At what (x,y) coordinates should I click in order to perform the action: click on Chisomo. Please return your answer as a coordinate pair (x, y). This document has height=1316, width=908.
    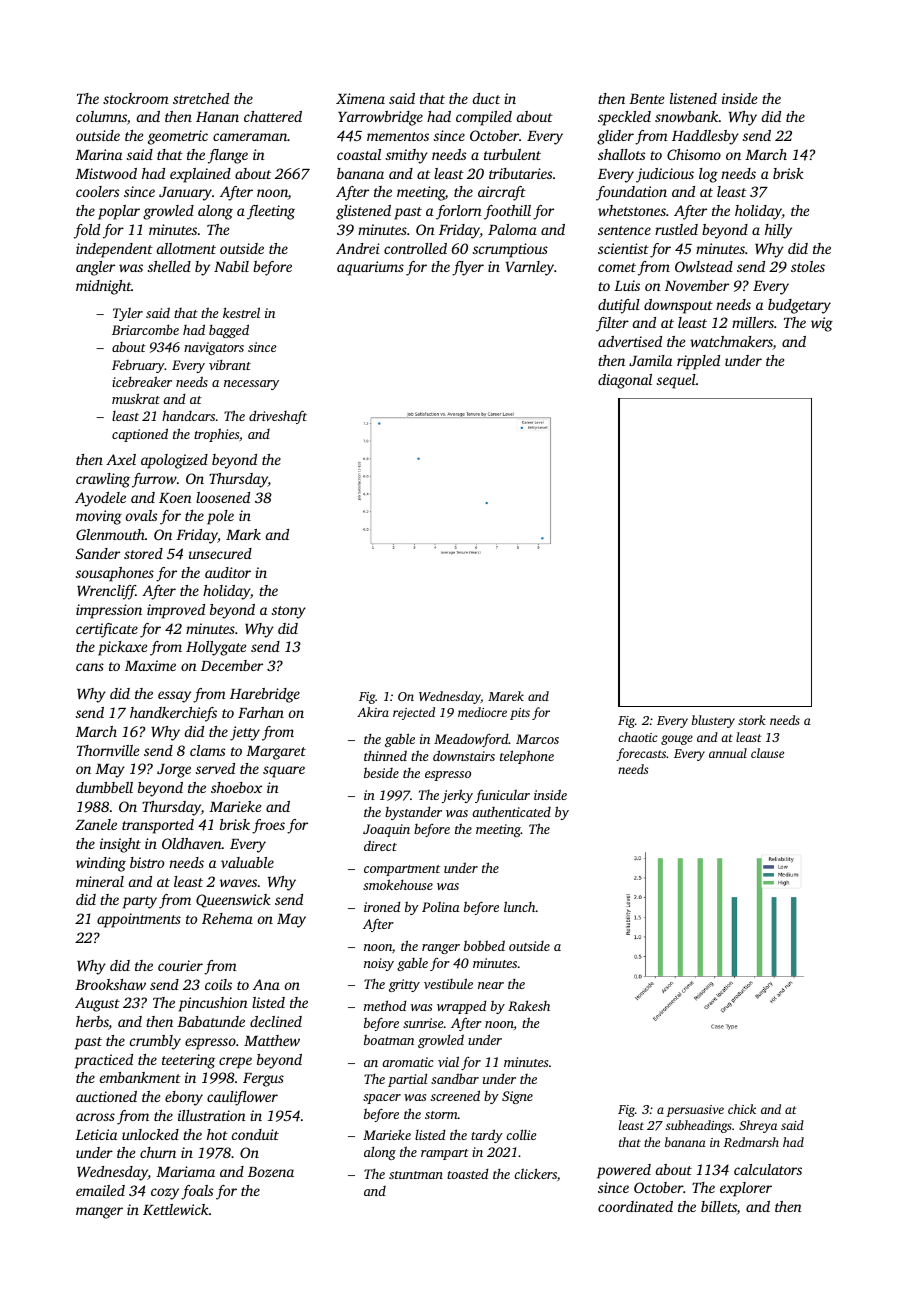
    Looking at the image, I should click on (694, 154).
